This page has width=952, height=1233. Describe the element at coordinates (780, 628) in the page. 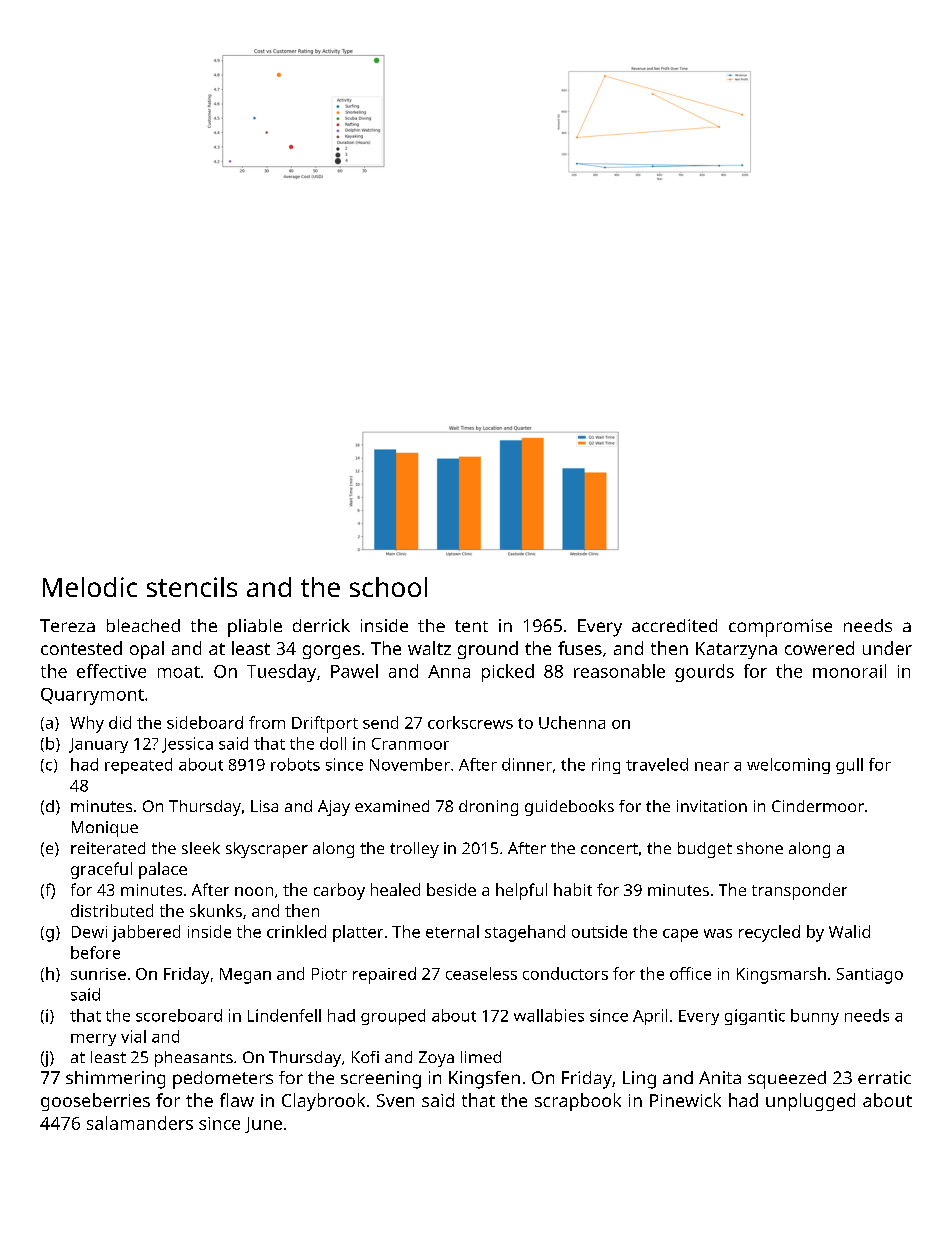

I see `compromise` at that location.
